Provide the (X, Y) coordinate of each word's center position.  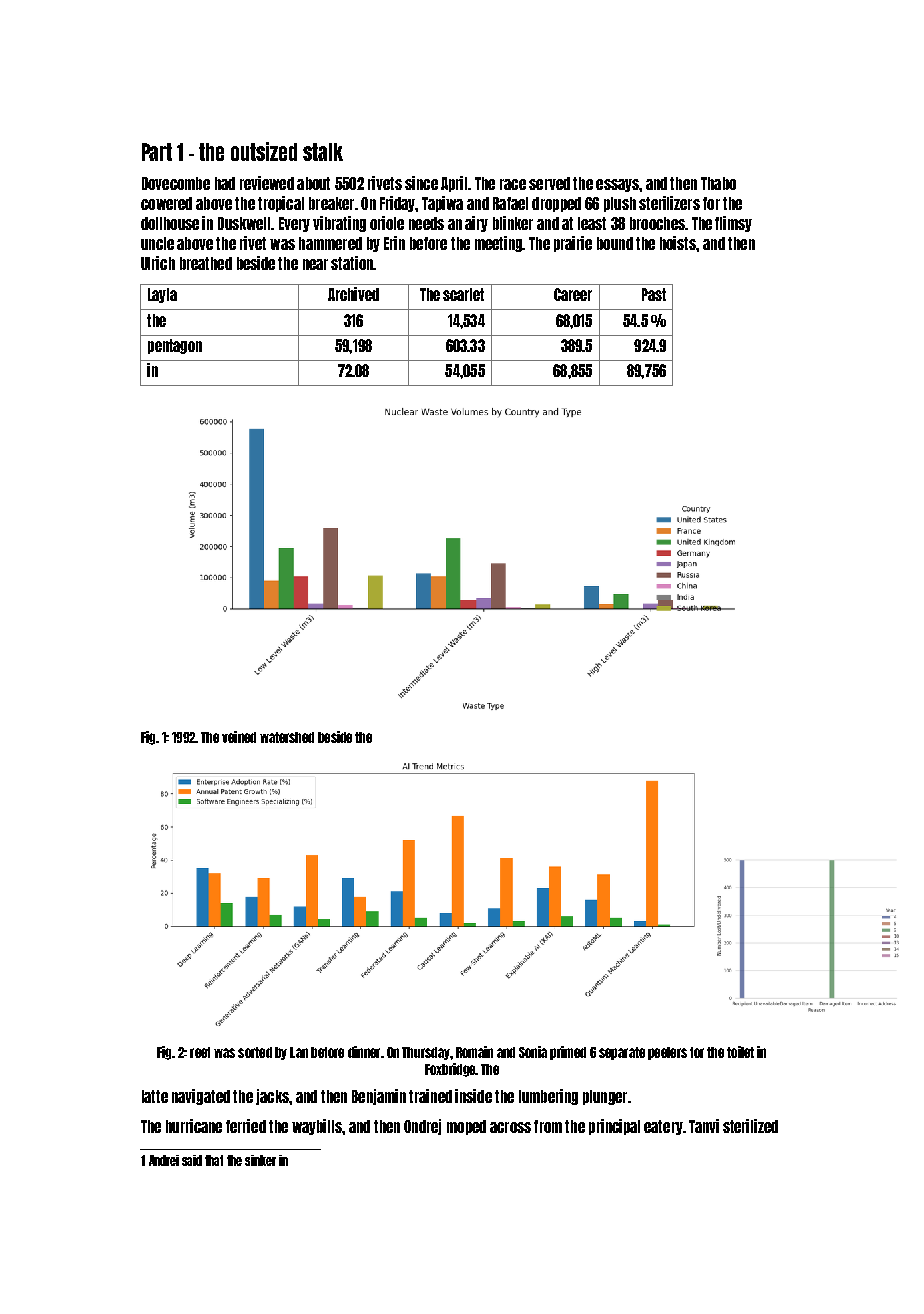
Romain (474, 1052)
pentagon (175, 346)
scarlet (463, 294)
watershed (287, 737)
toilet (740, 1052)
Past (654, 294)
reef (200, 1052)
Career (573, 294)
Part (157, 152)
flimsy (733, 224)
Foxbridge (450, 1070)
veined (239, 737)
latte (155, 1096)
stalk (323, 152)
